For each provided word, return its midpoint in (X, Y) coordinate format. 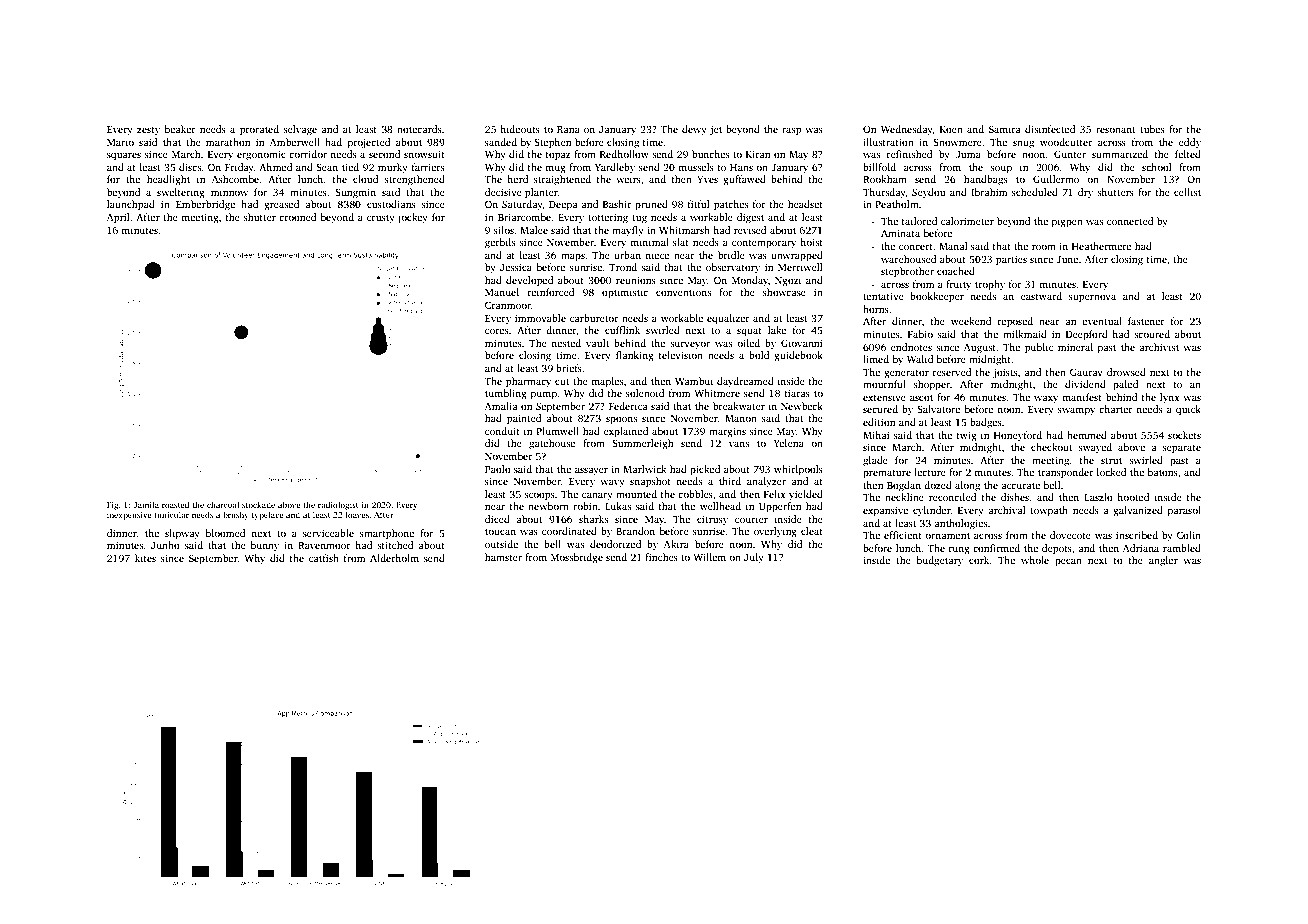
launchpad (131, 205)
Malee (534, 230)
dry (1085, 193)
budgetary (939, 561)
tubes (1152, 129)
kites (145, 558)
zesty (148, 131)
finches (661, 557)
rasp (791, 132)
